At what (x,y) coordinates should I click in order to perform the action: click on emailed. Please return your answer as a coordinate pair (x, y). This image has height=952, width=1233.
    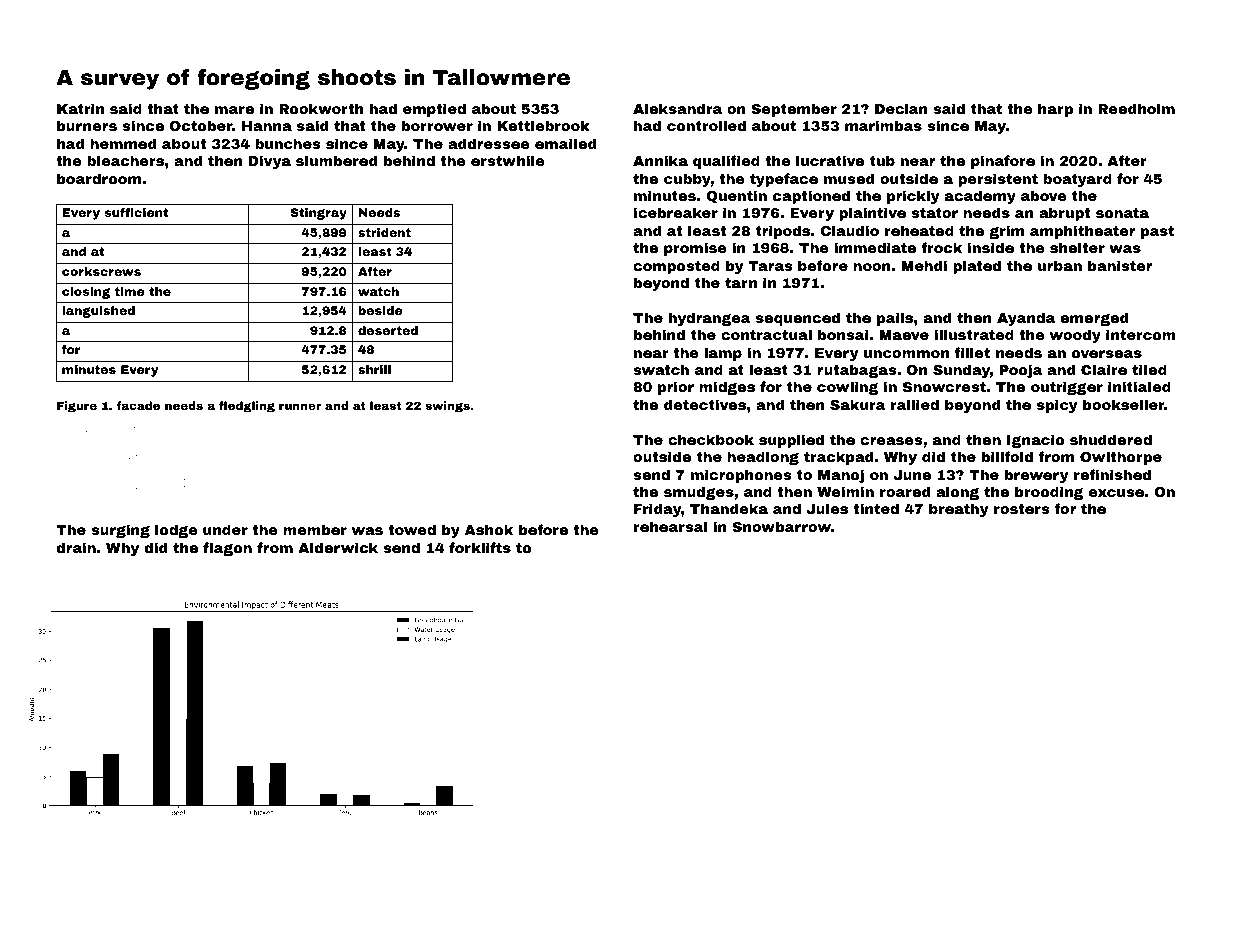
    Looking at the image, I should click on (565, 143).
